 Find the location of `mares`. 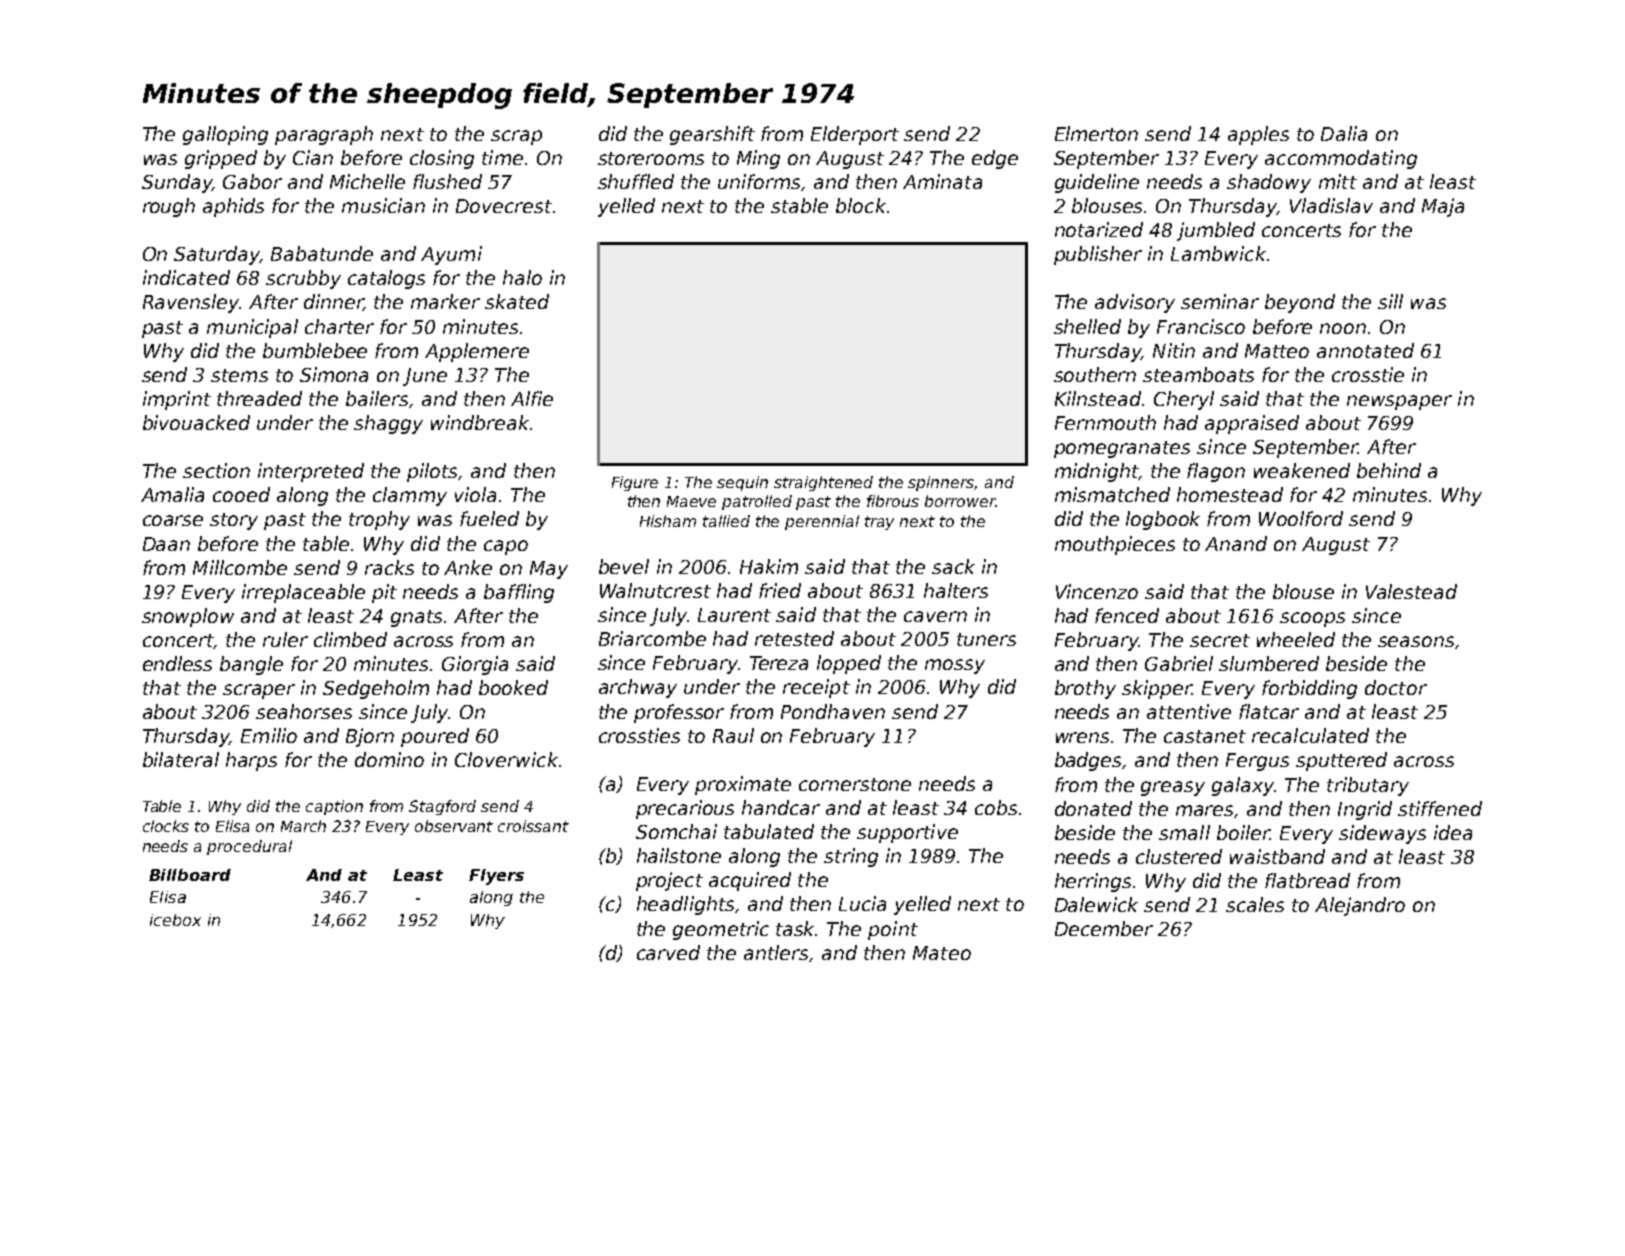

mares is located at coordinates (1205, 811).
